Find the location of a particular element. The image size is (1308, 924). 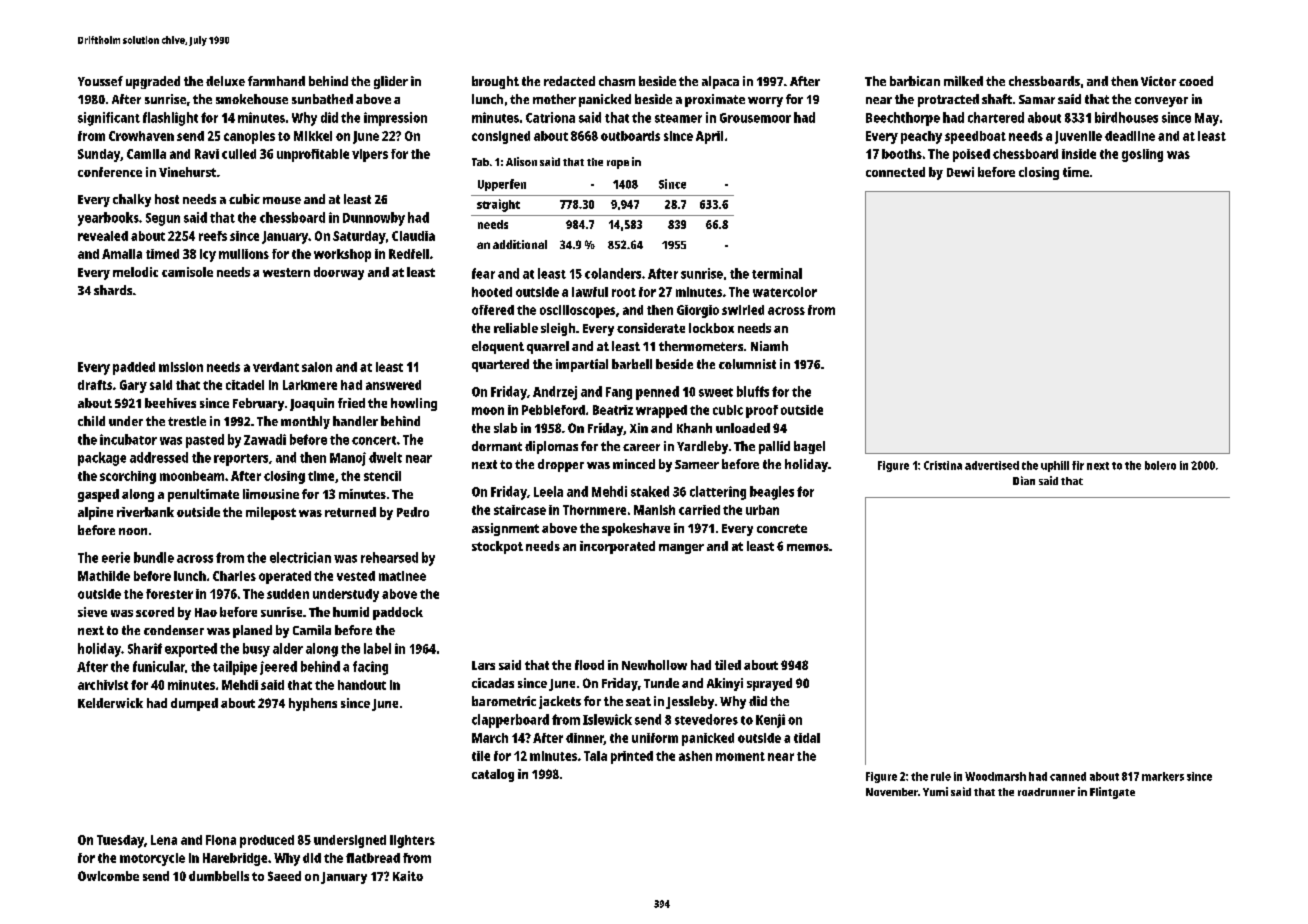

alpaca is located at coordinates (720, 82).
